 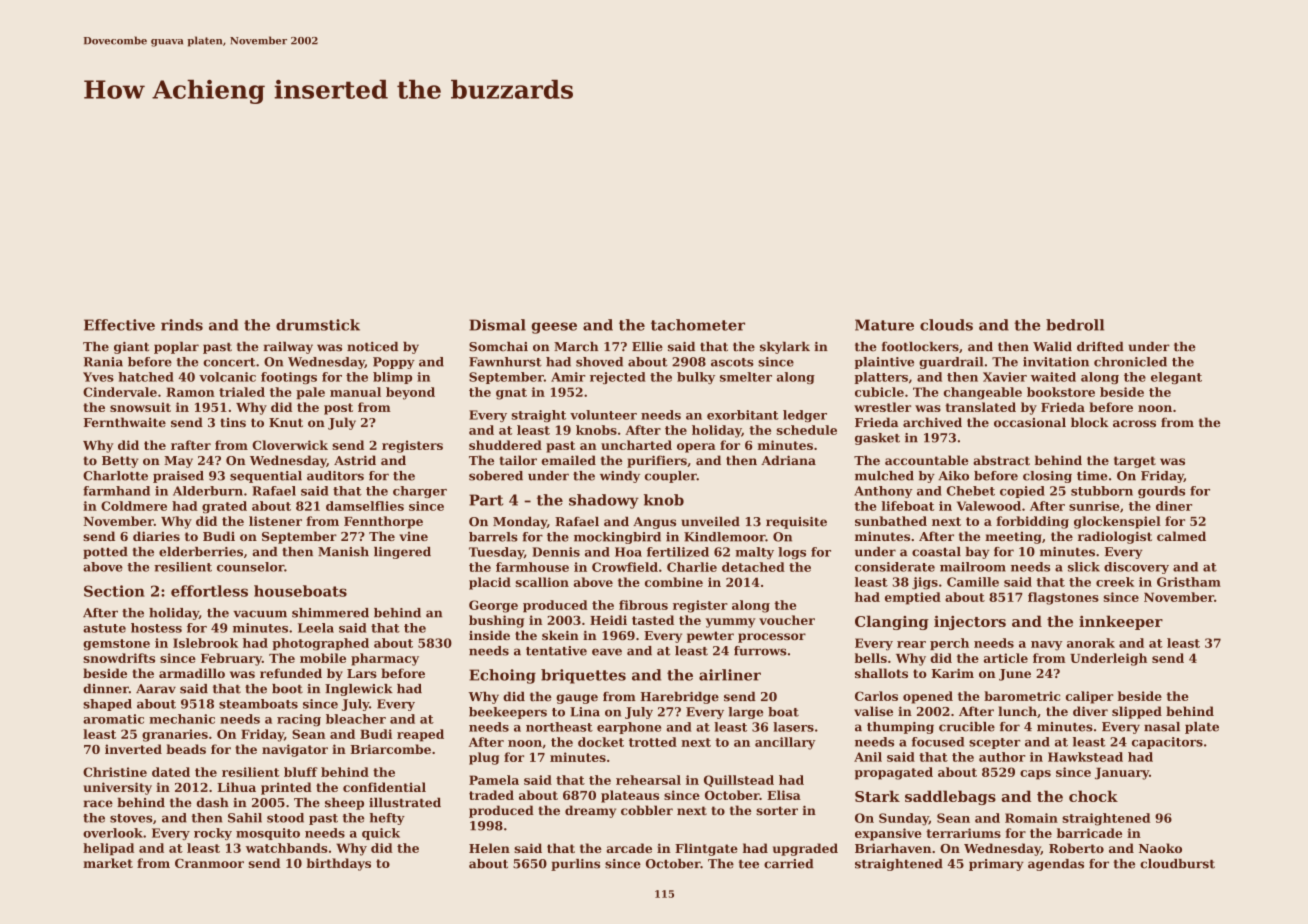 What do you see at coordinates (104, 628) in the screenshot?
I see `astute` at bounding box center [104, 628].
